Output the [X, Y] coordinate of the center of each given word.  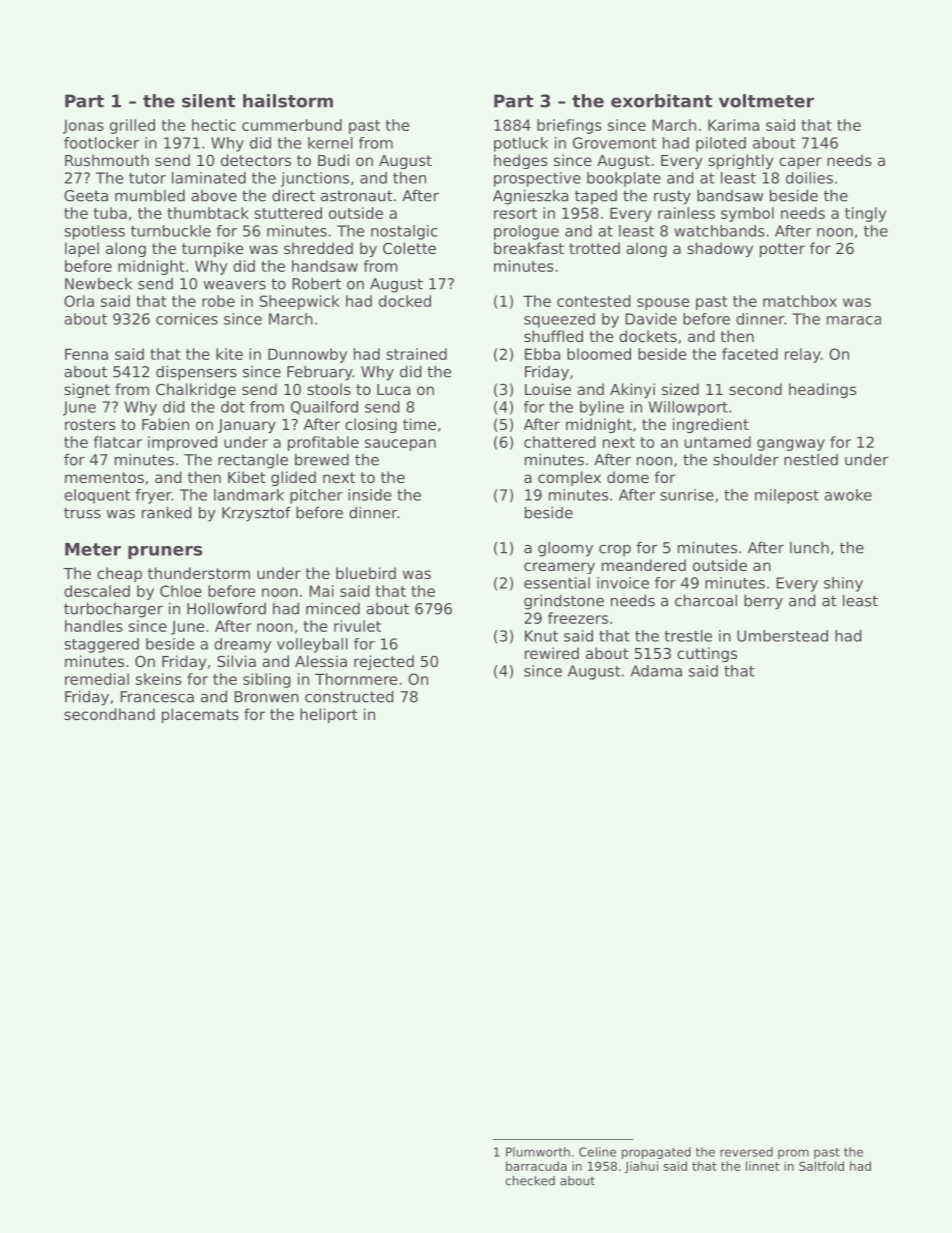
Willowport [688, 408]
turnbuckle [171, 231]
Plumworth [538, 1152]
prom [793, 1154]
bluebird [366, 573]
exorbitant [661, 101]
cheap [119, 574]
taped [596, 197]
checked [530, 1181]
